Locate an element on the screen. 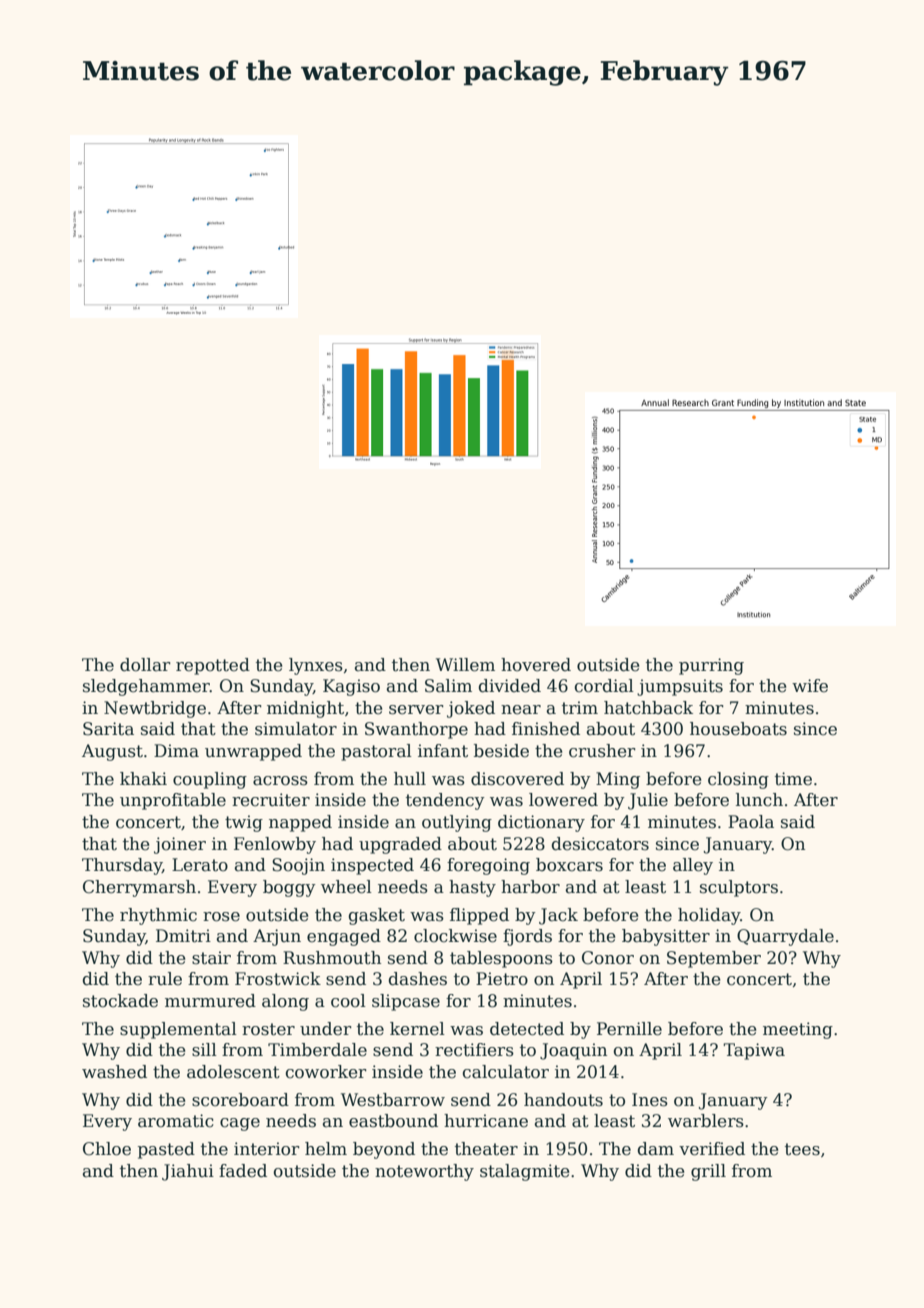  Jiahui is located at coordinates (188, 1172).
